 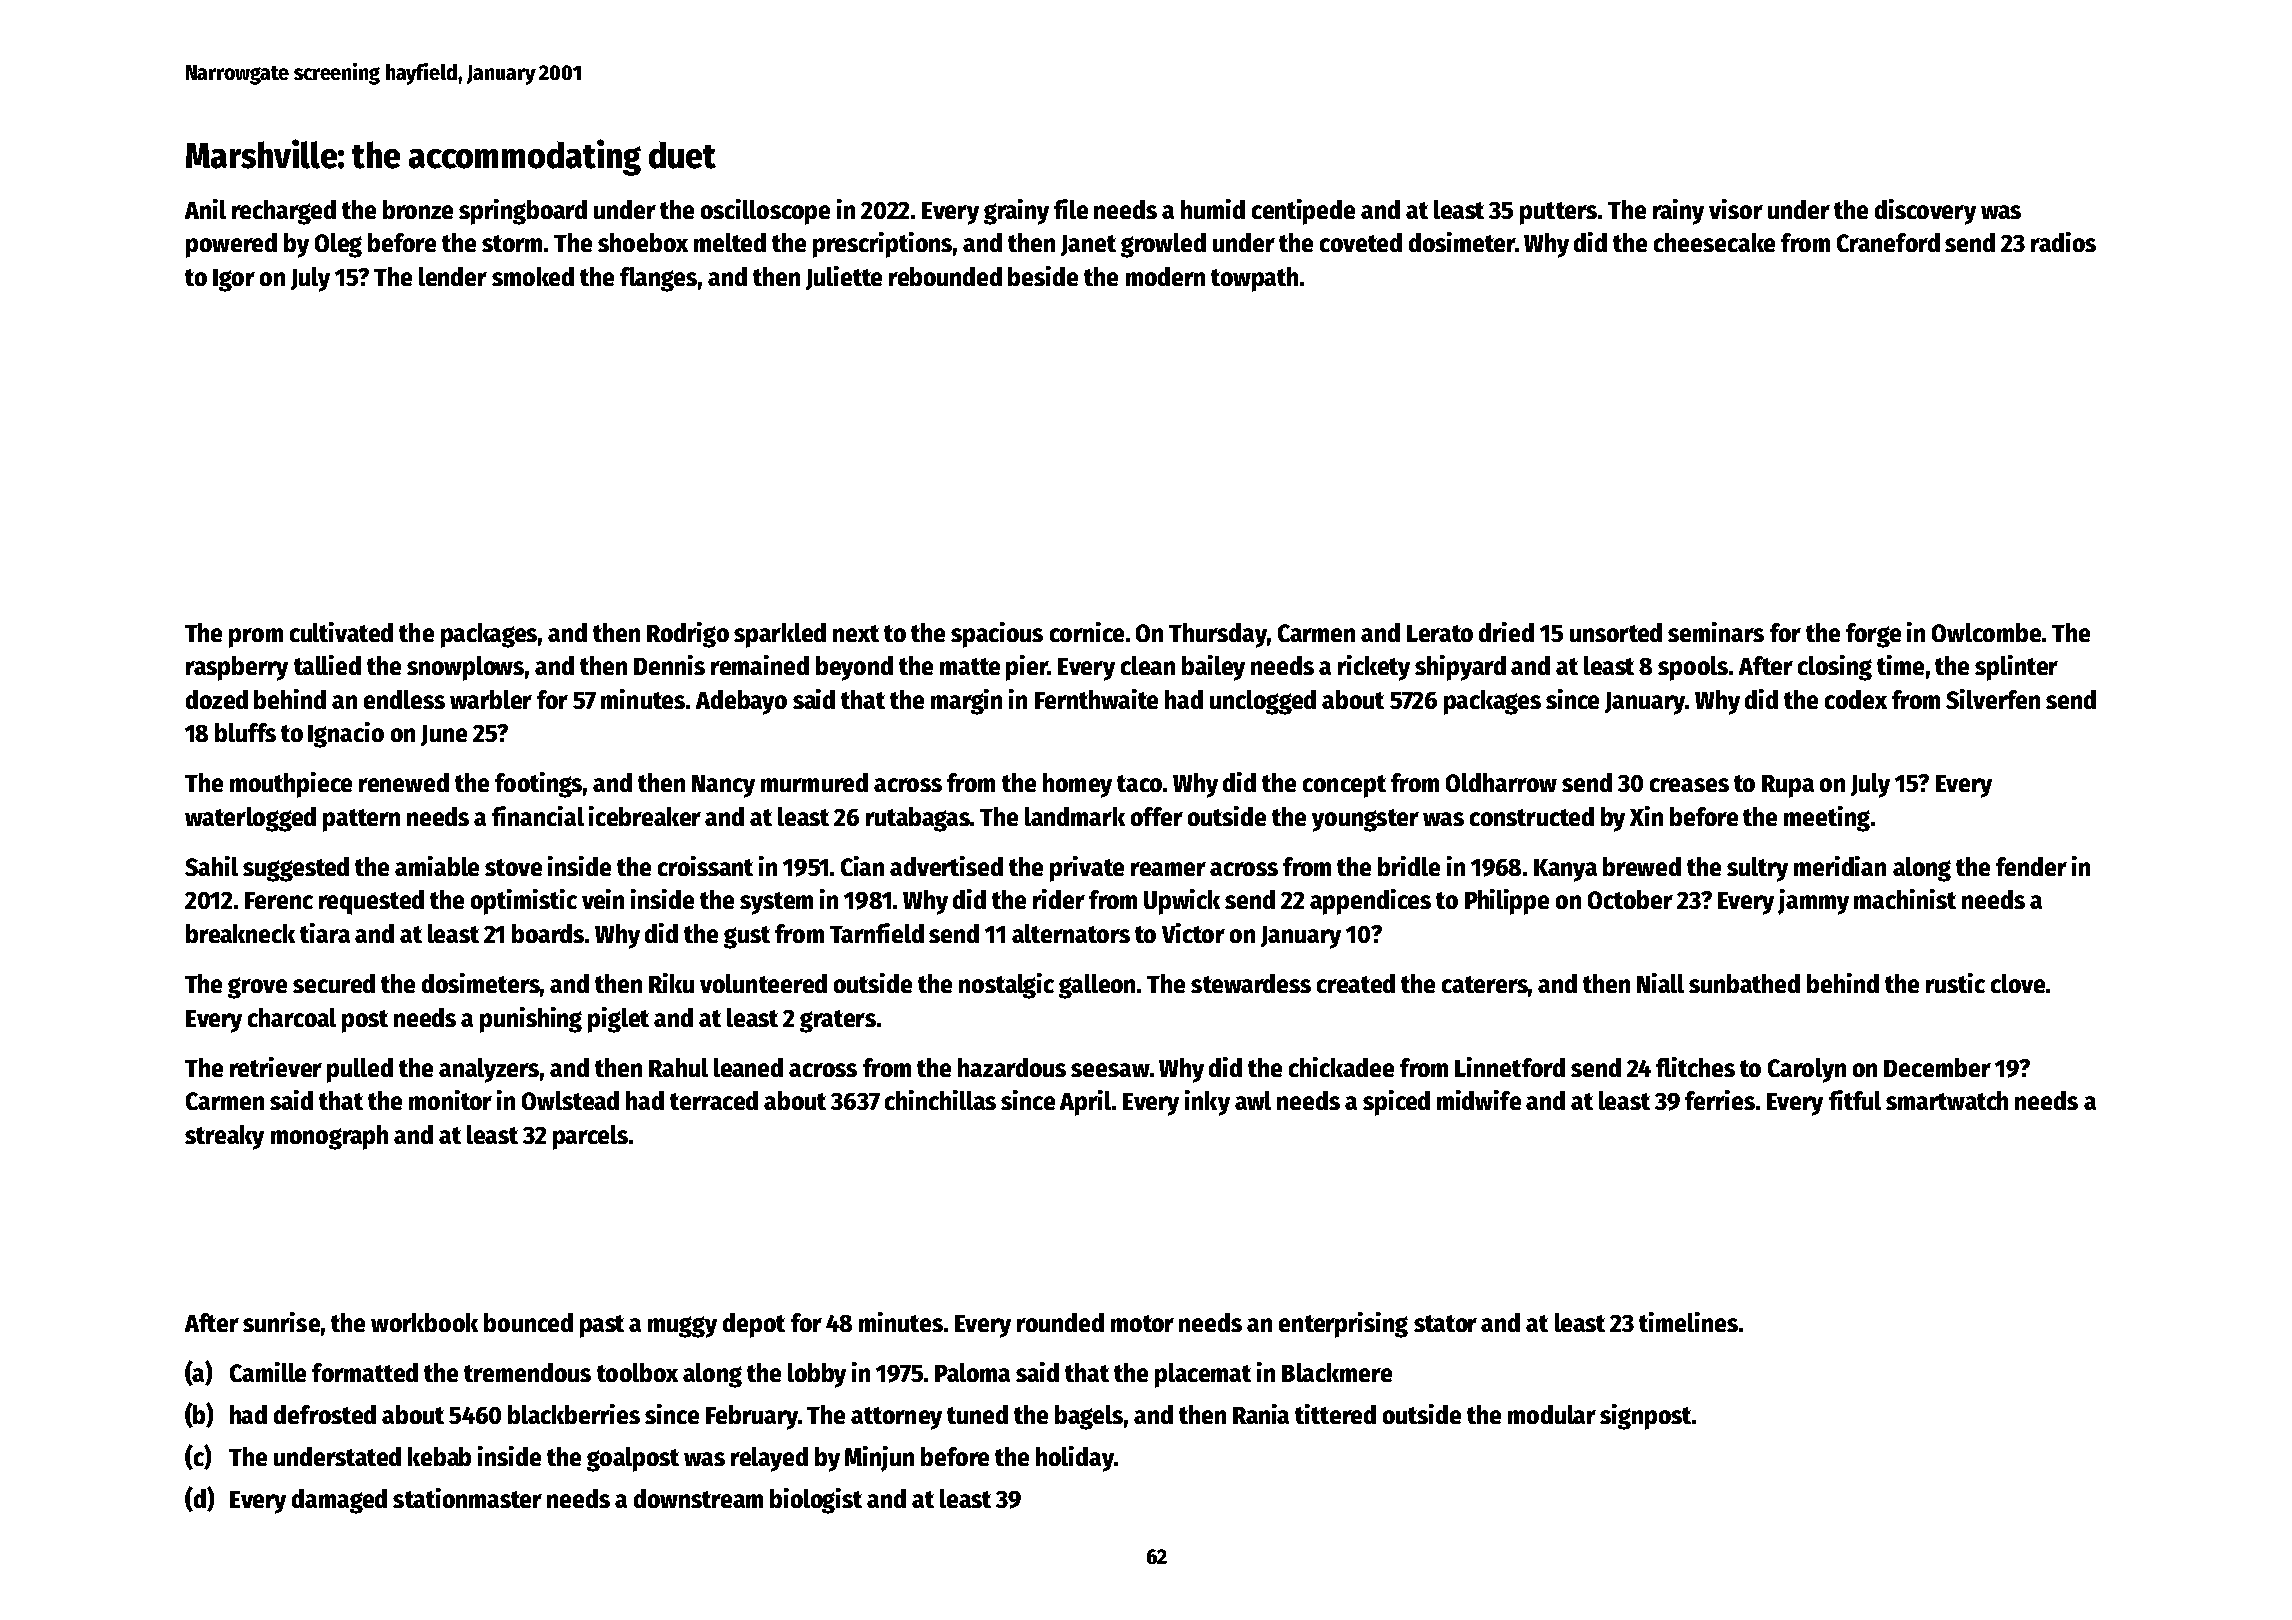 What do you see at coordinates (1888, 242) in the page?
I see `Craneford` at bounding box center [1888, 242].
